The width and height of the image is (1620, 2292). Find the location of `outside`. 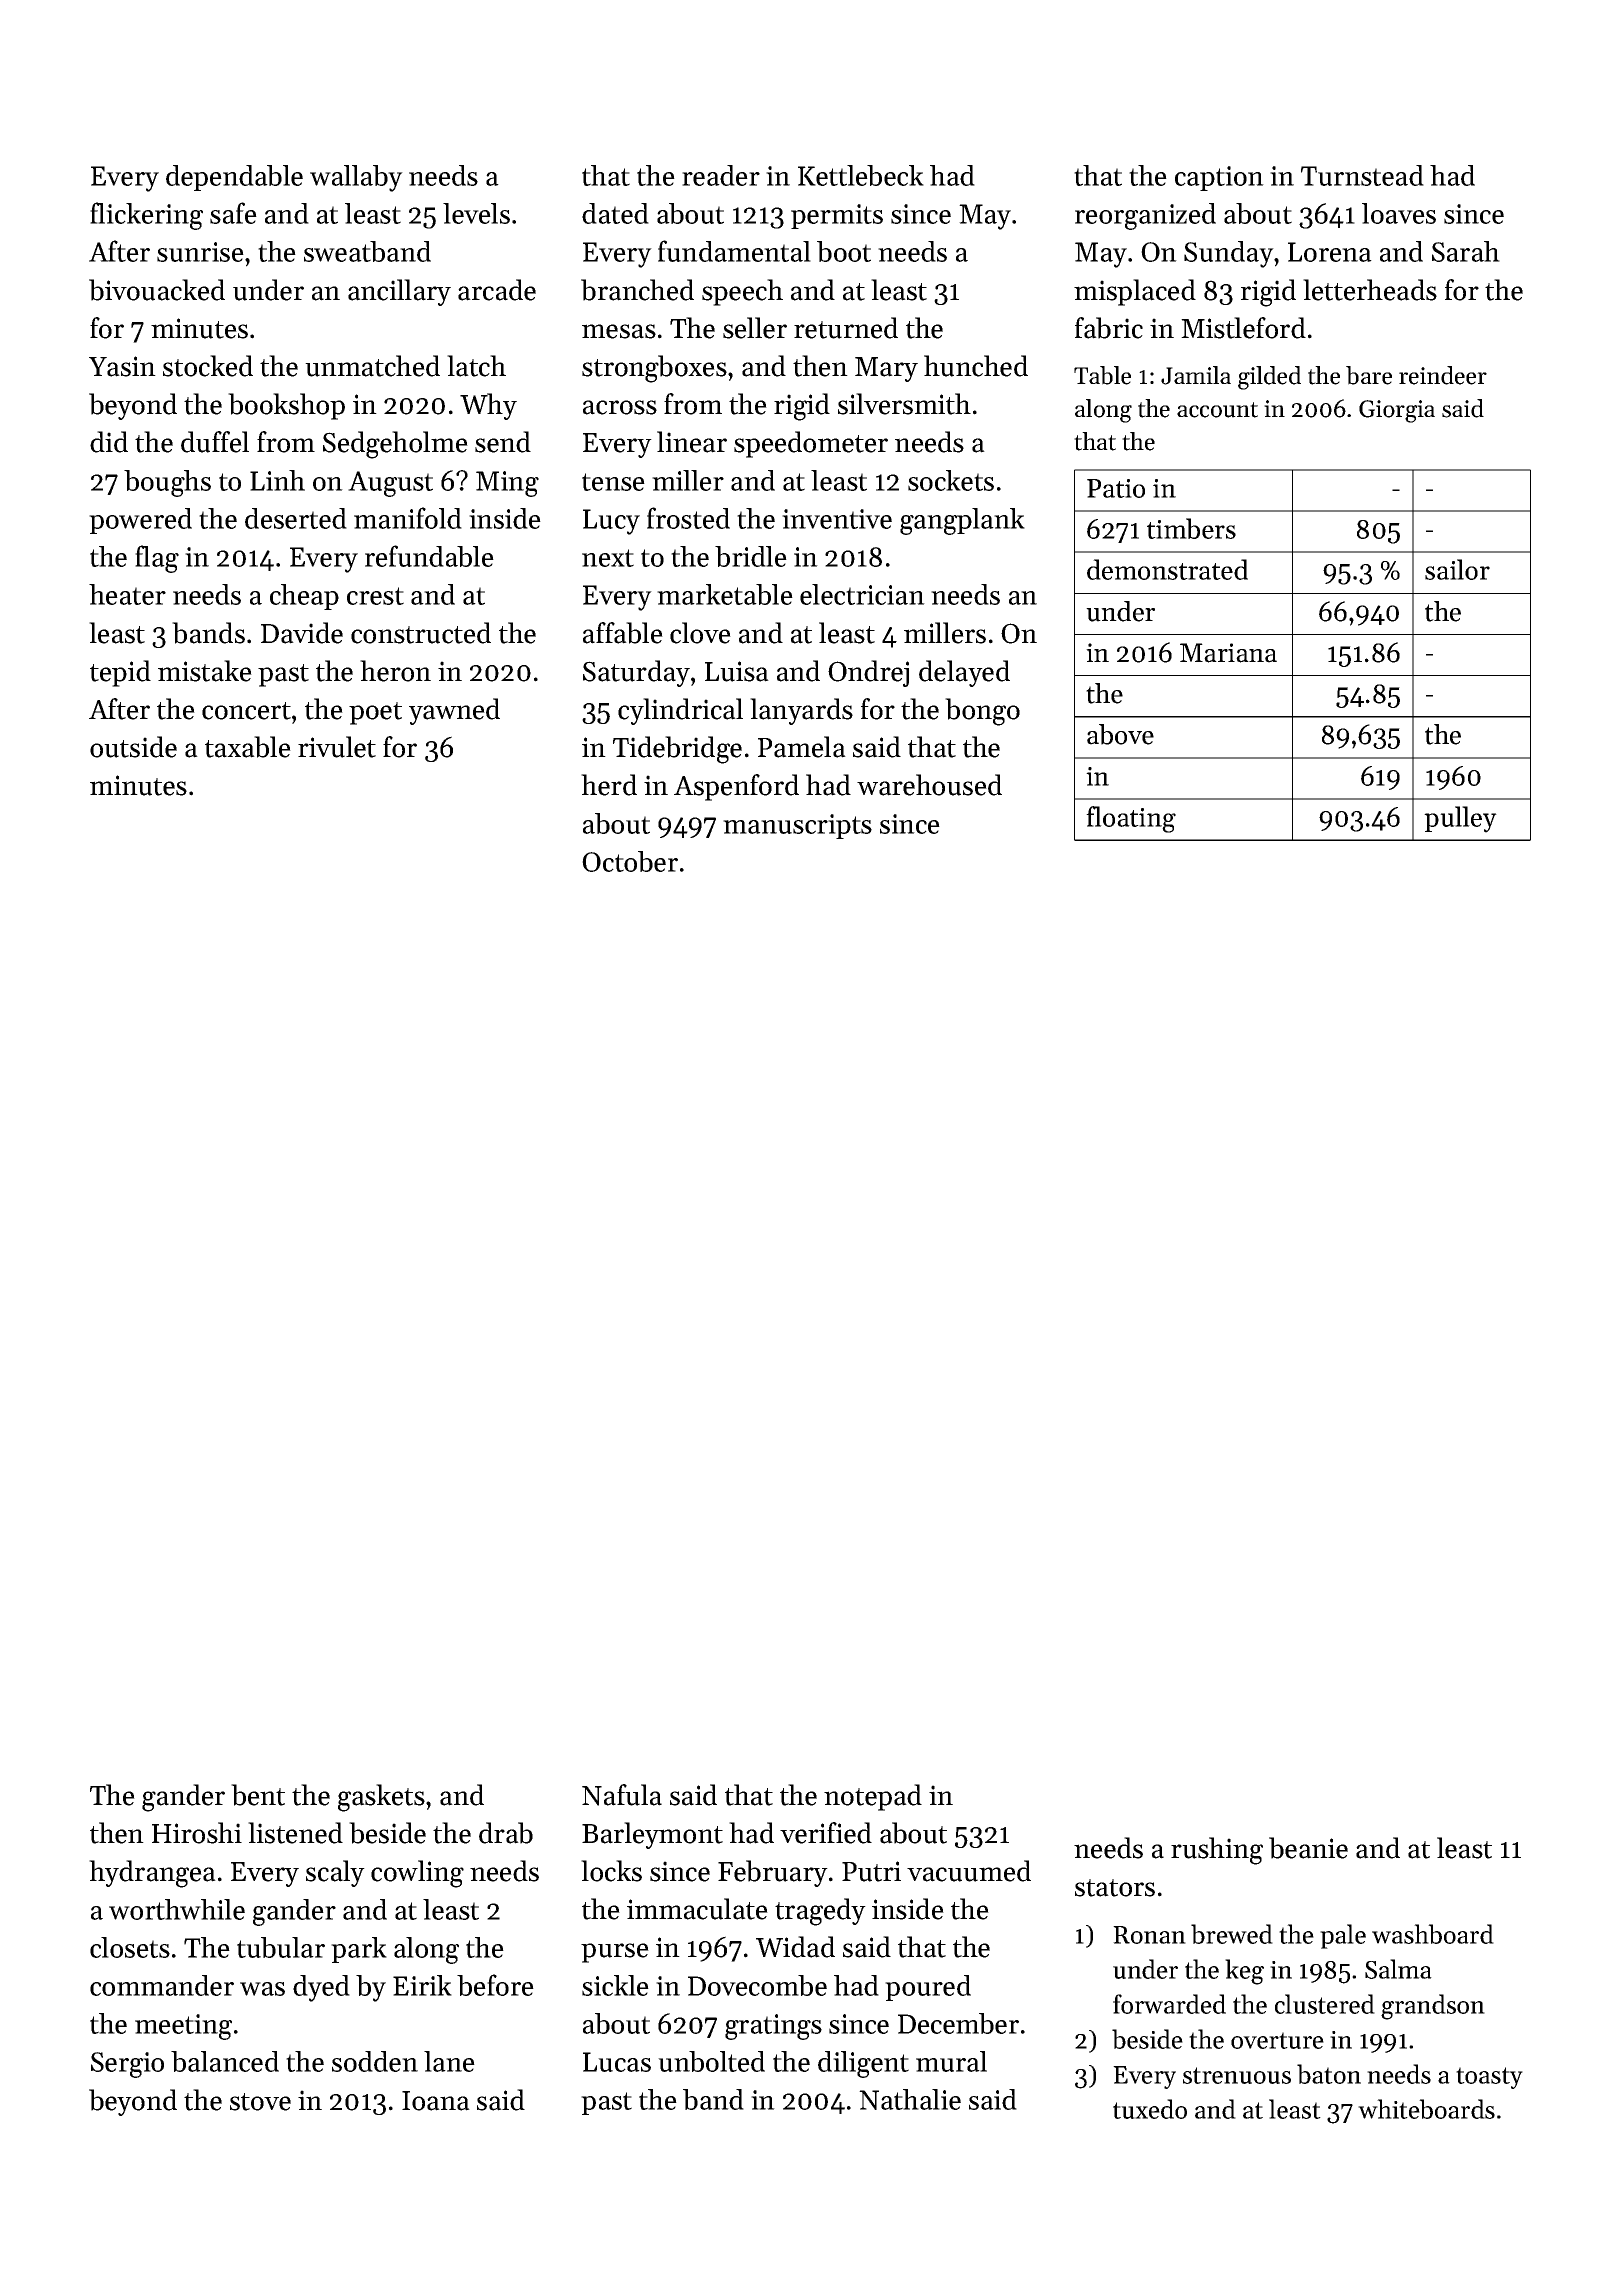

outside is located at coordinates (133, 747).
